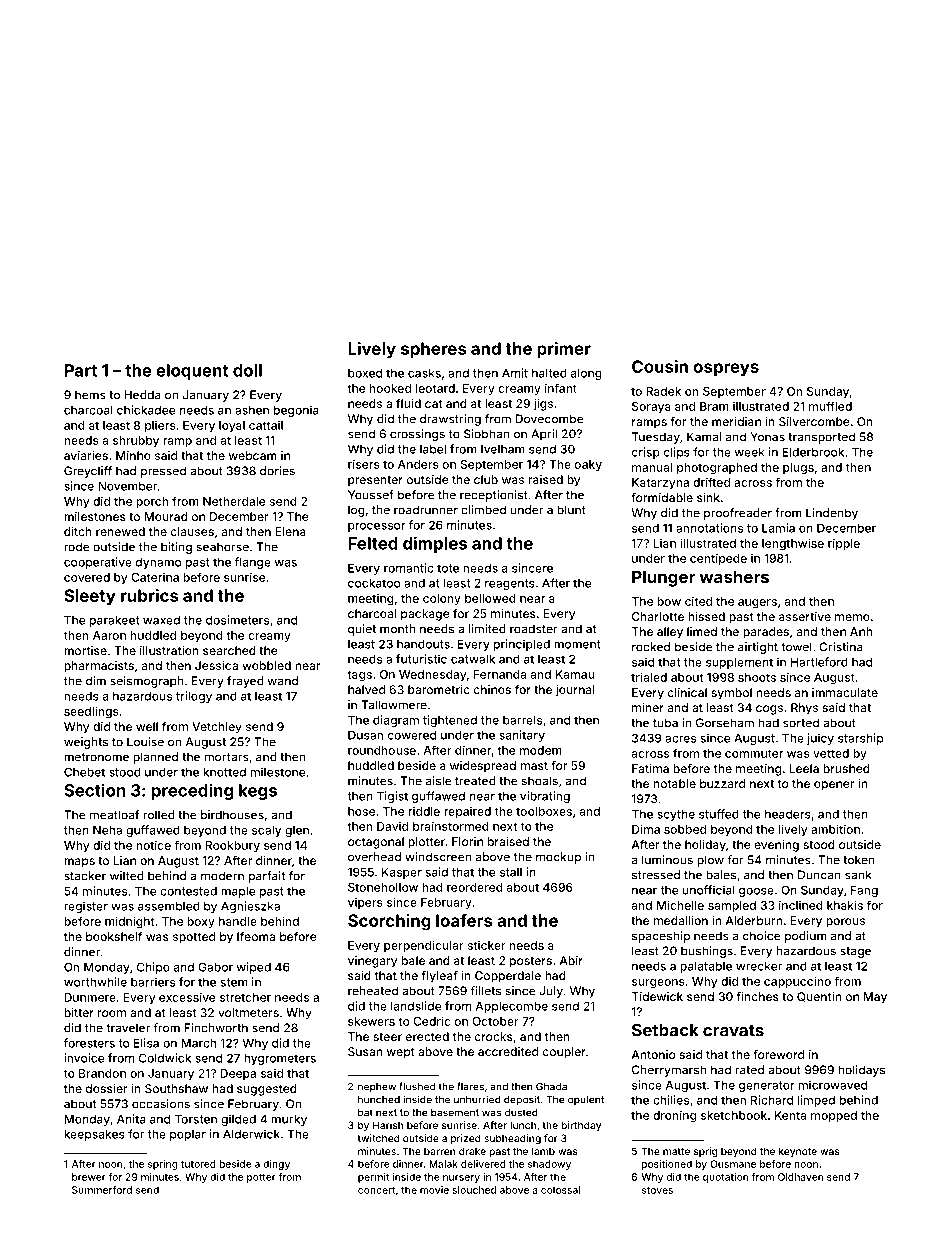 The width and height of the image is (952, 1233). What do you see at coordinates (194, 697) in the image?
I see `trilogy` at bounding box center [194, 697].
